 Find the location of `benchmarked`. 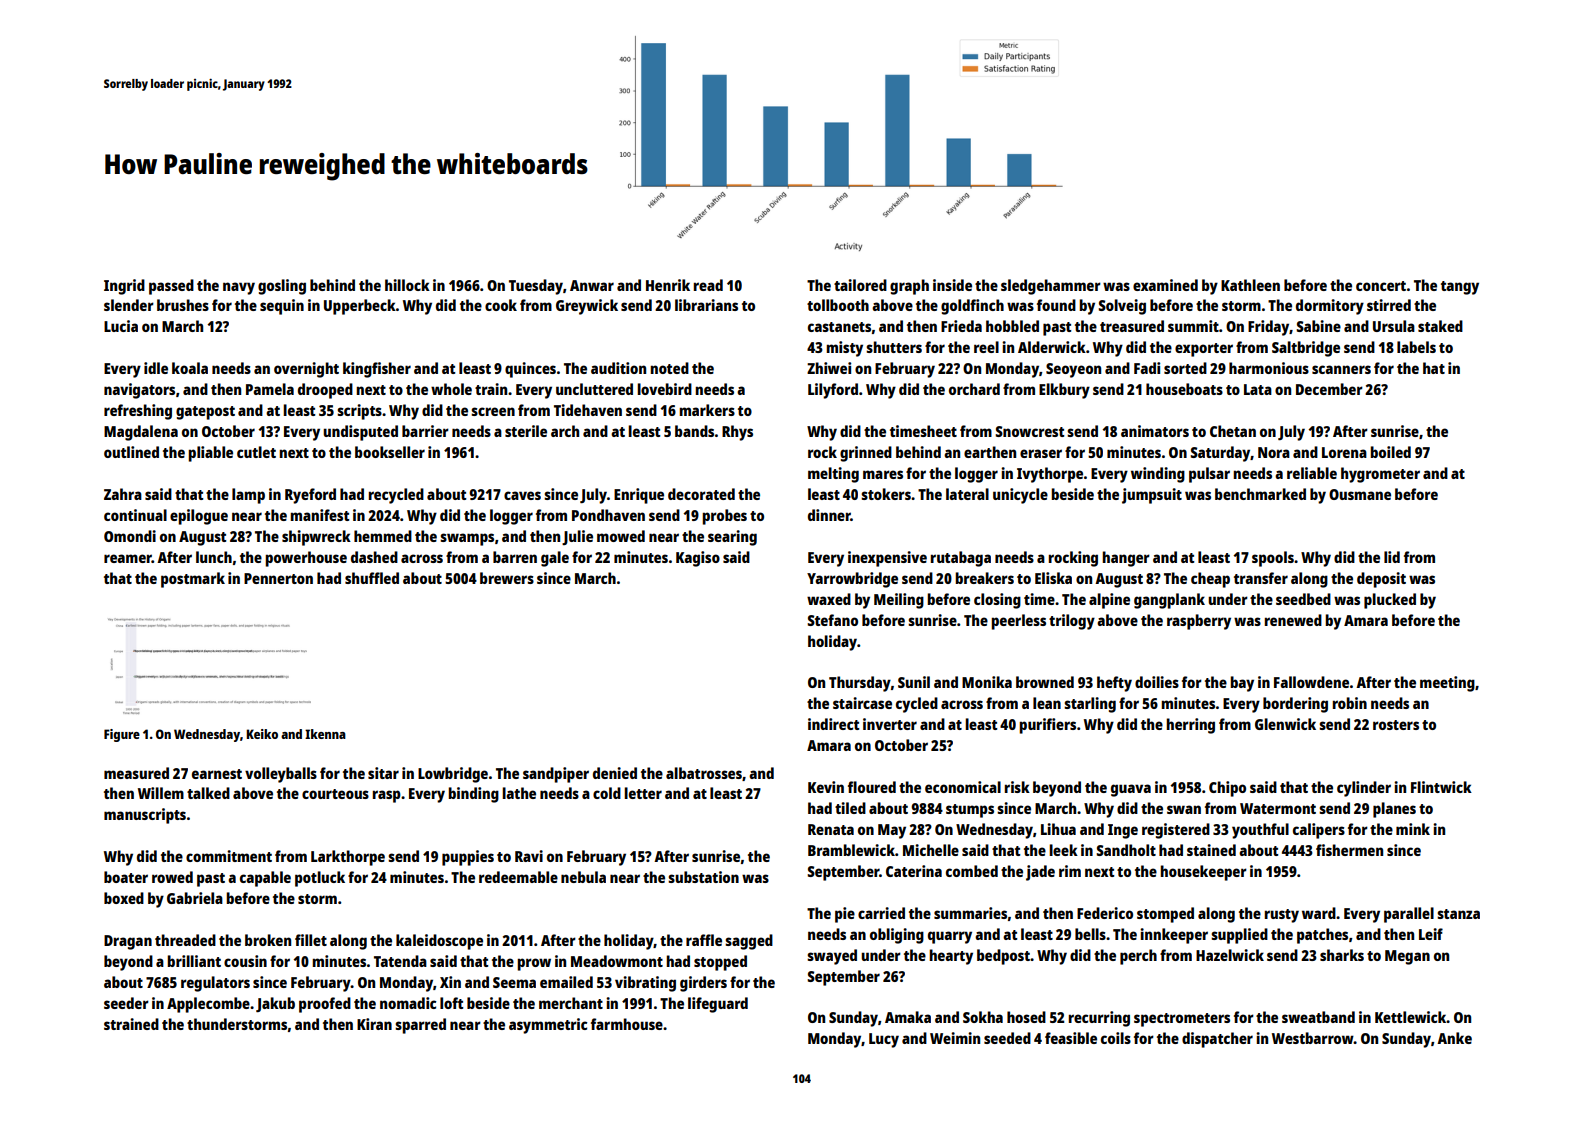

benchmarked is located at coordinates (1260, 494).
